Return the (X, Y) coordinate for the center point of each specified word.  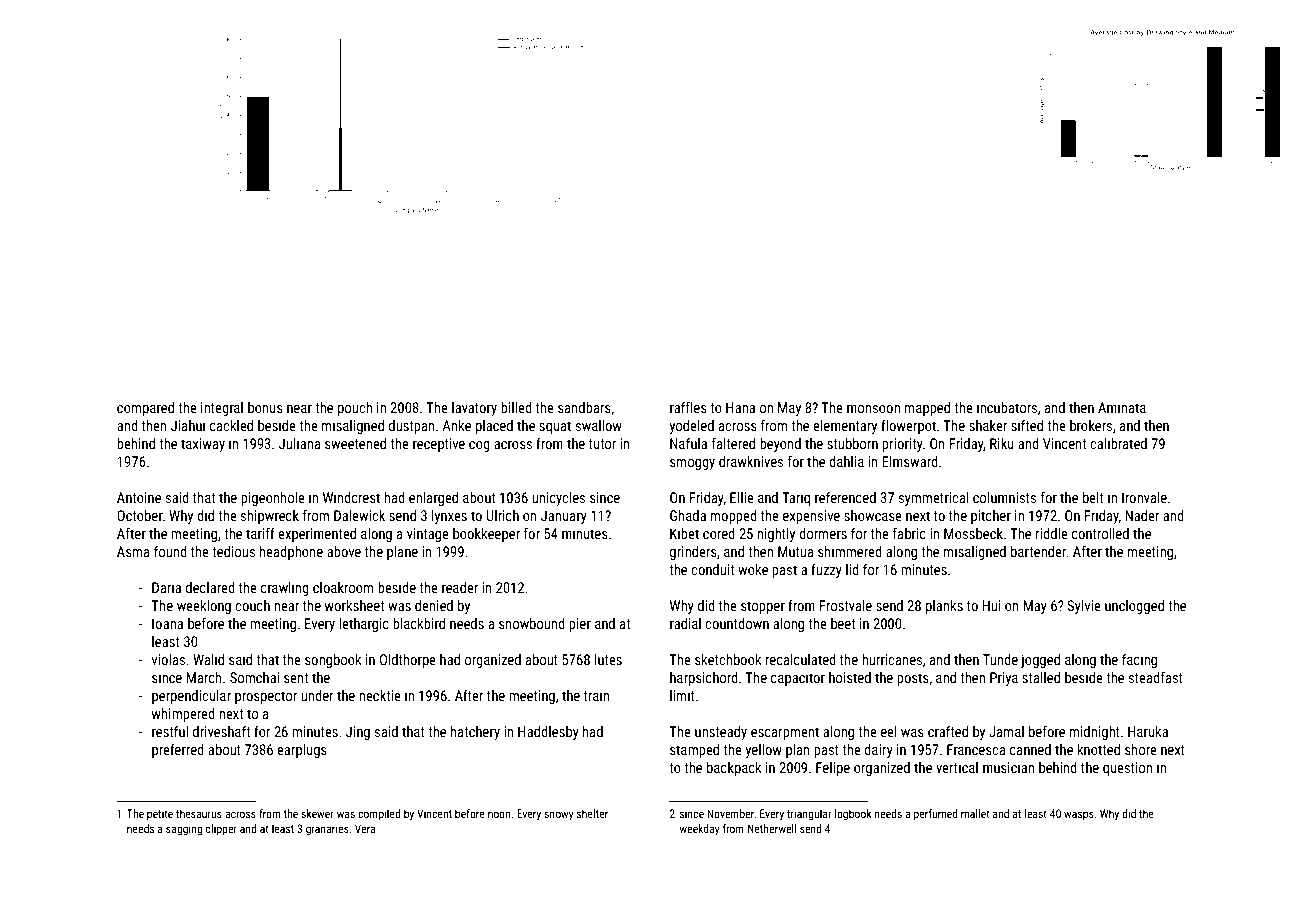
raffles (688, 407)
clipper (221, 830)
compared (145, 409)
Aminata (1122, 407)
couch (252, 605)
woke (753, 569)
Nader (1142, 515)
